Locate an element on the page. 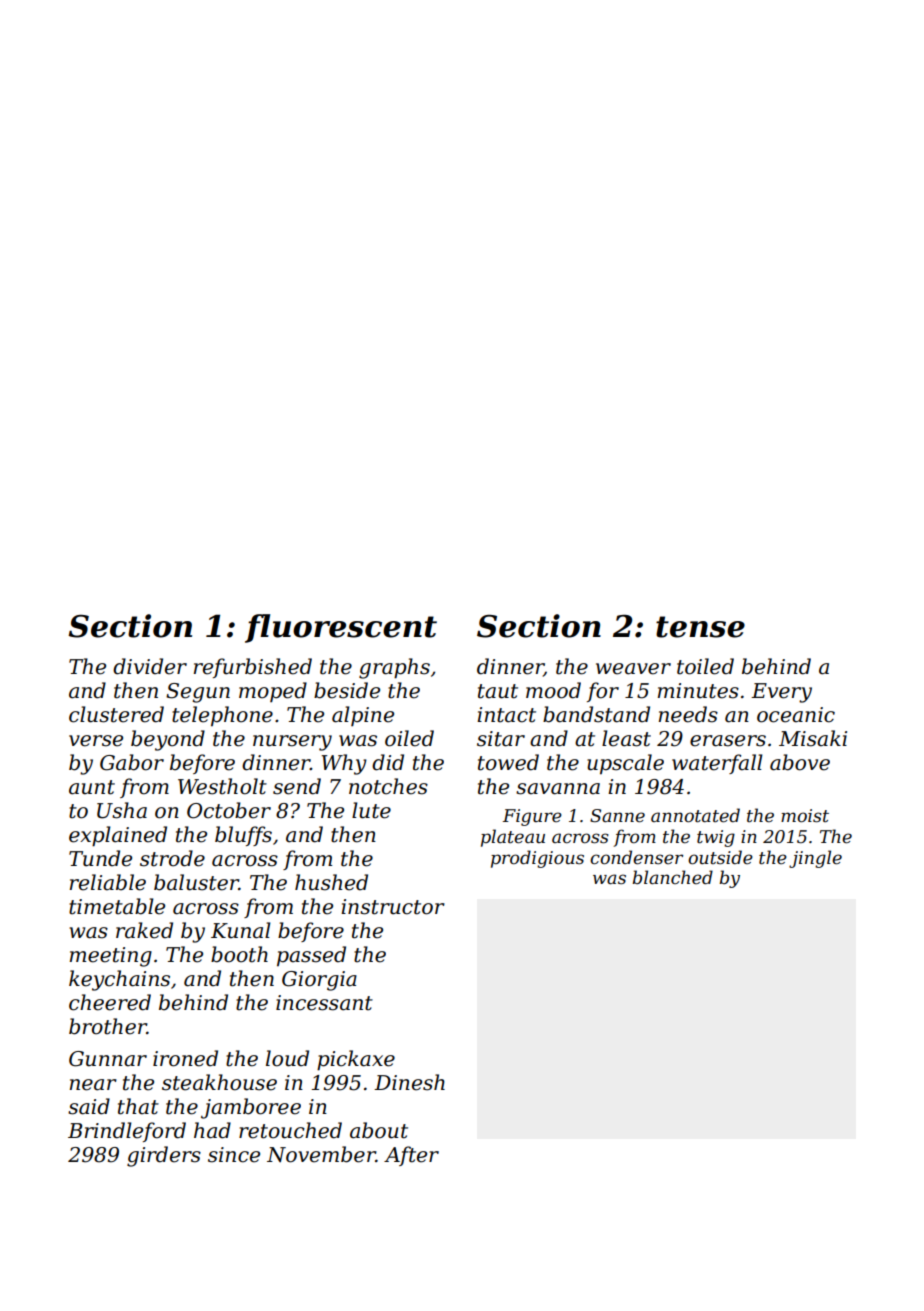  notches is located at coordinates (388, 786).
